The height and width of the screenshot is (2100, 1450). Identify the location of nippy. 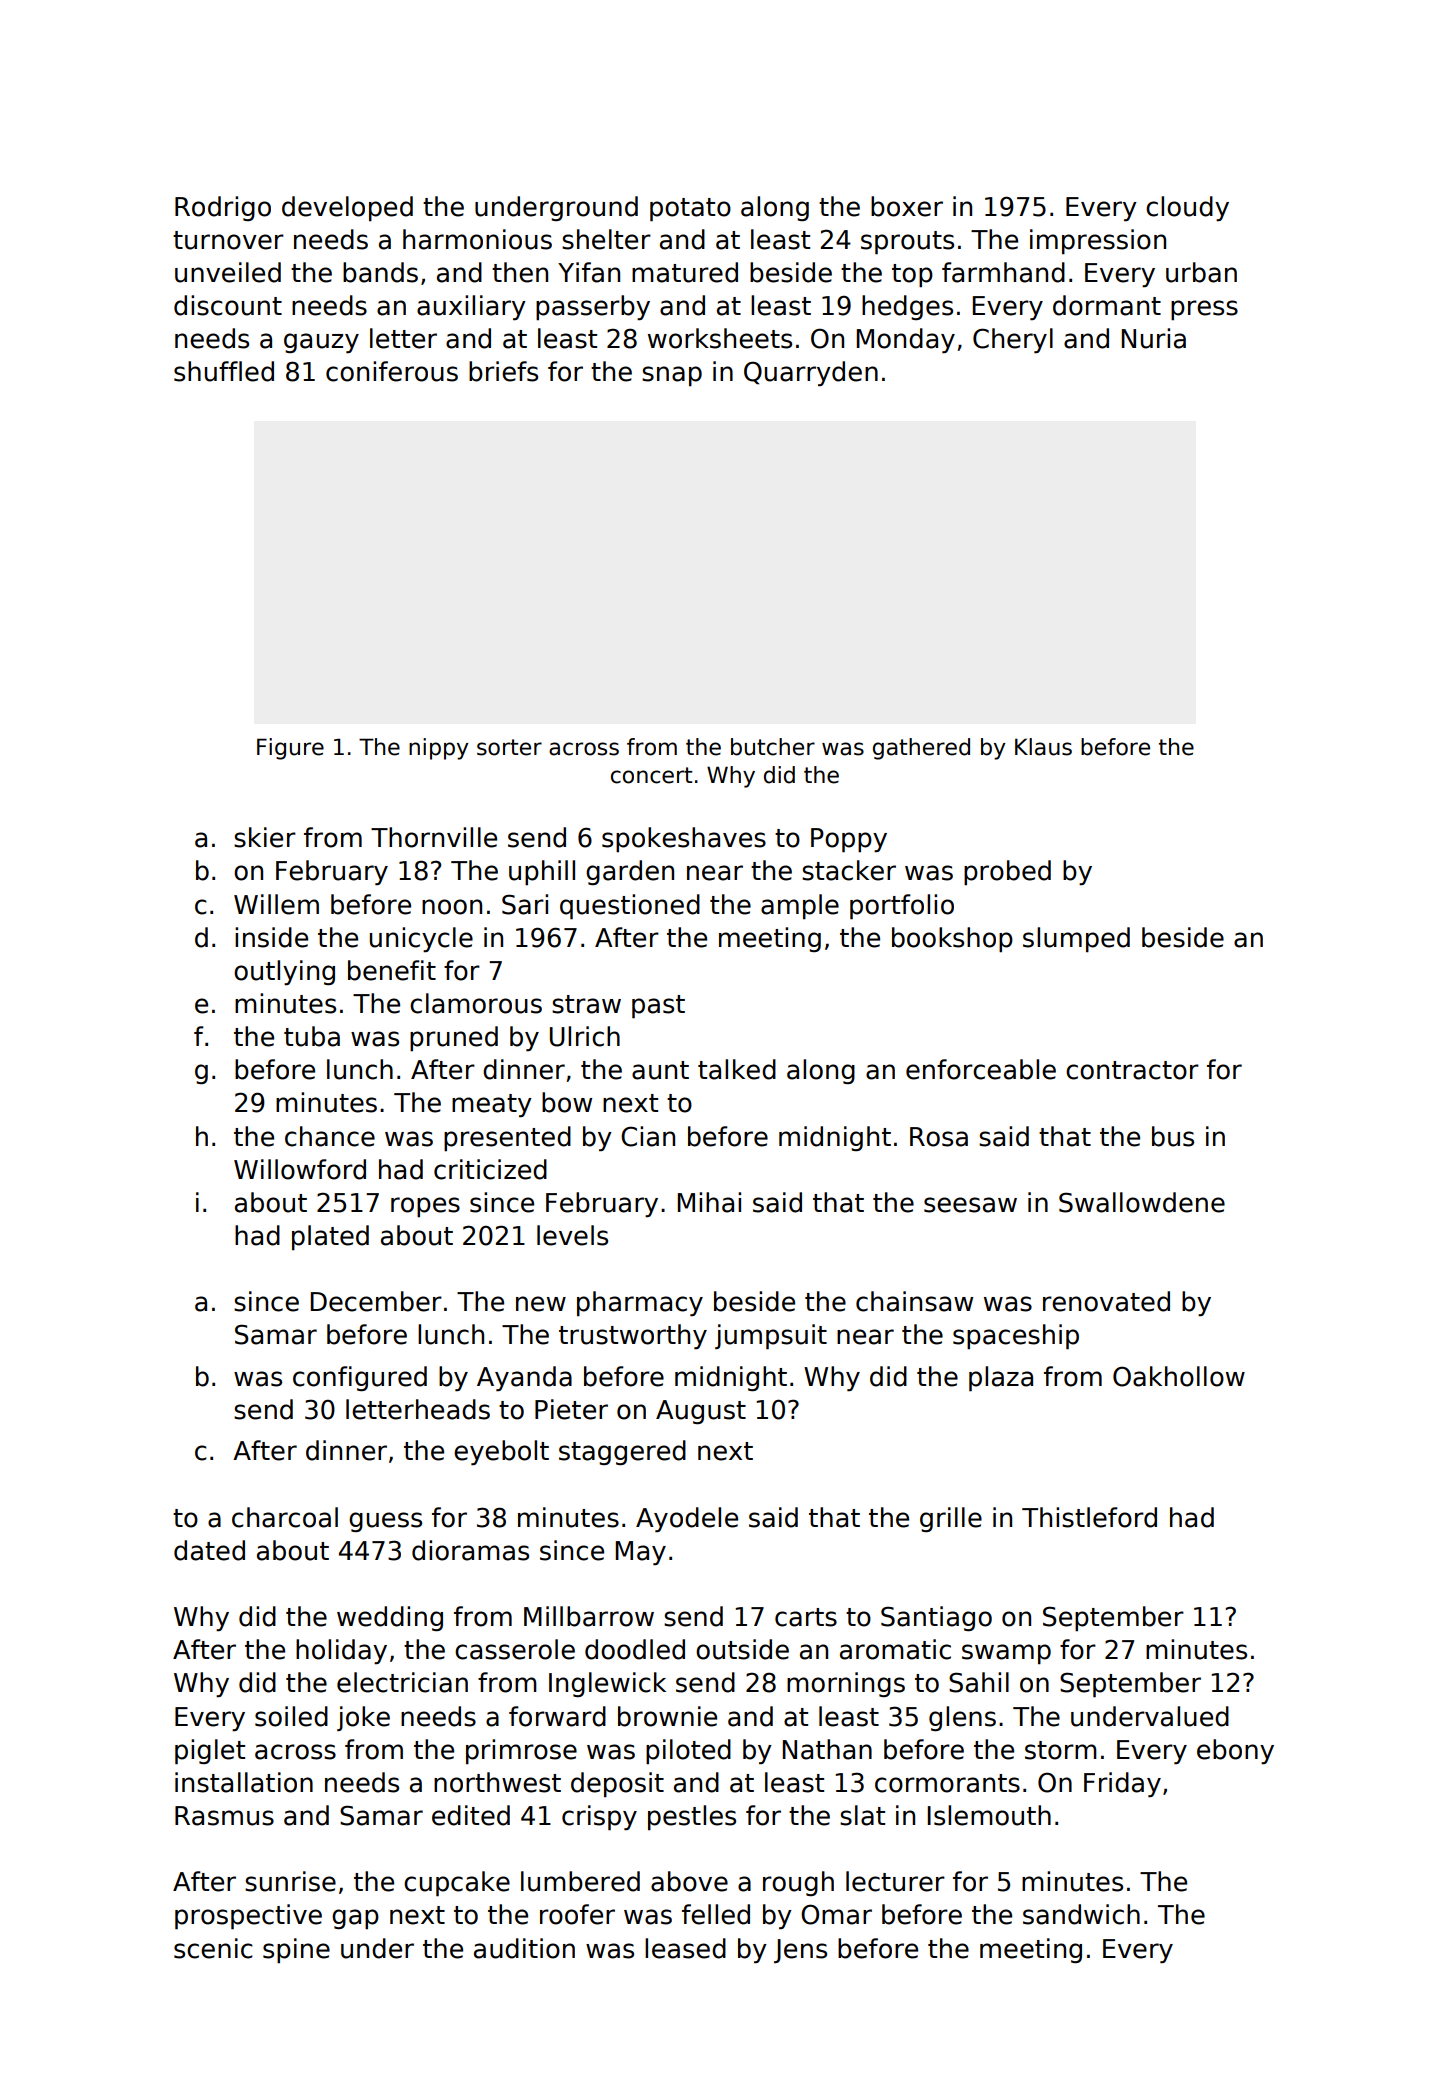
(439, 749).
